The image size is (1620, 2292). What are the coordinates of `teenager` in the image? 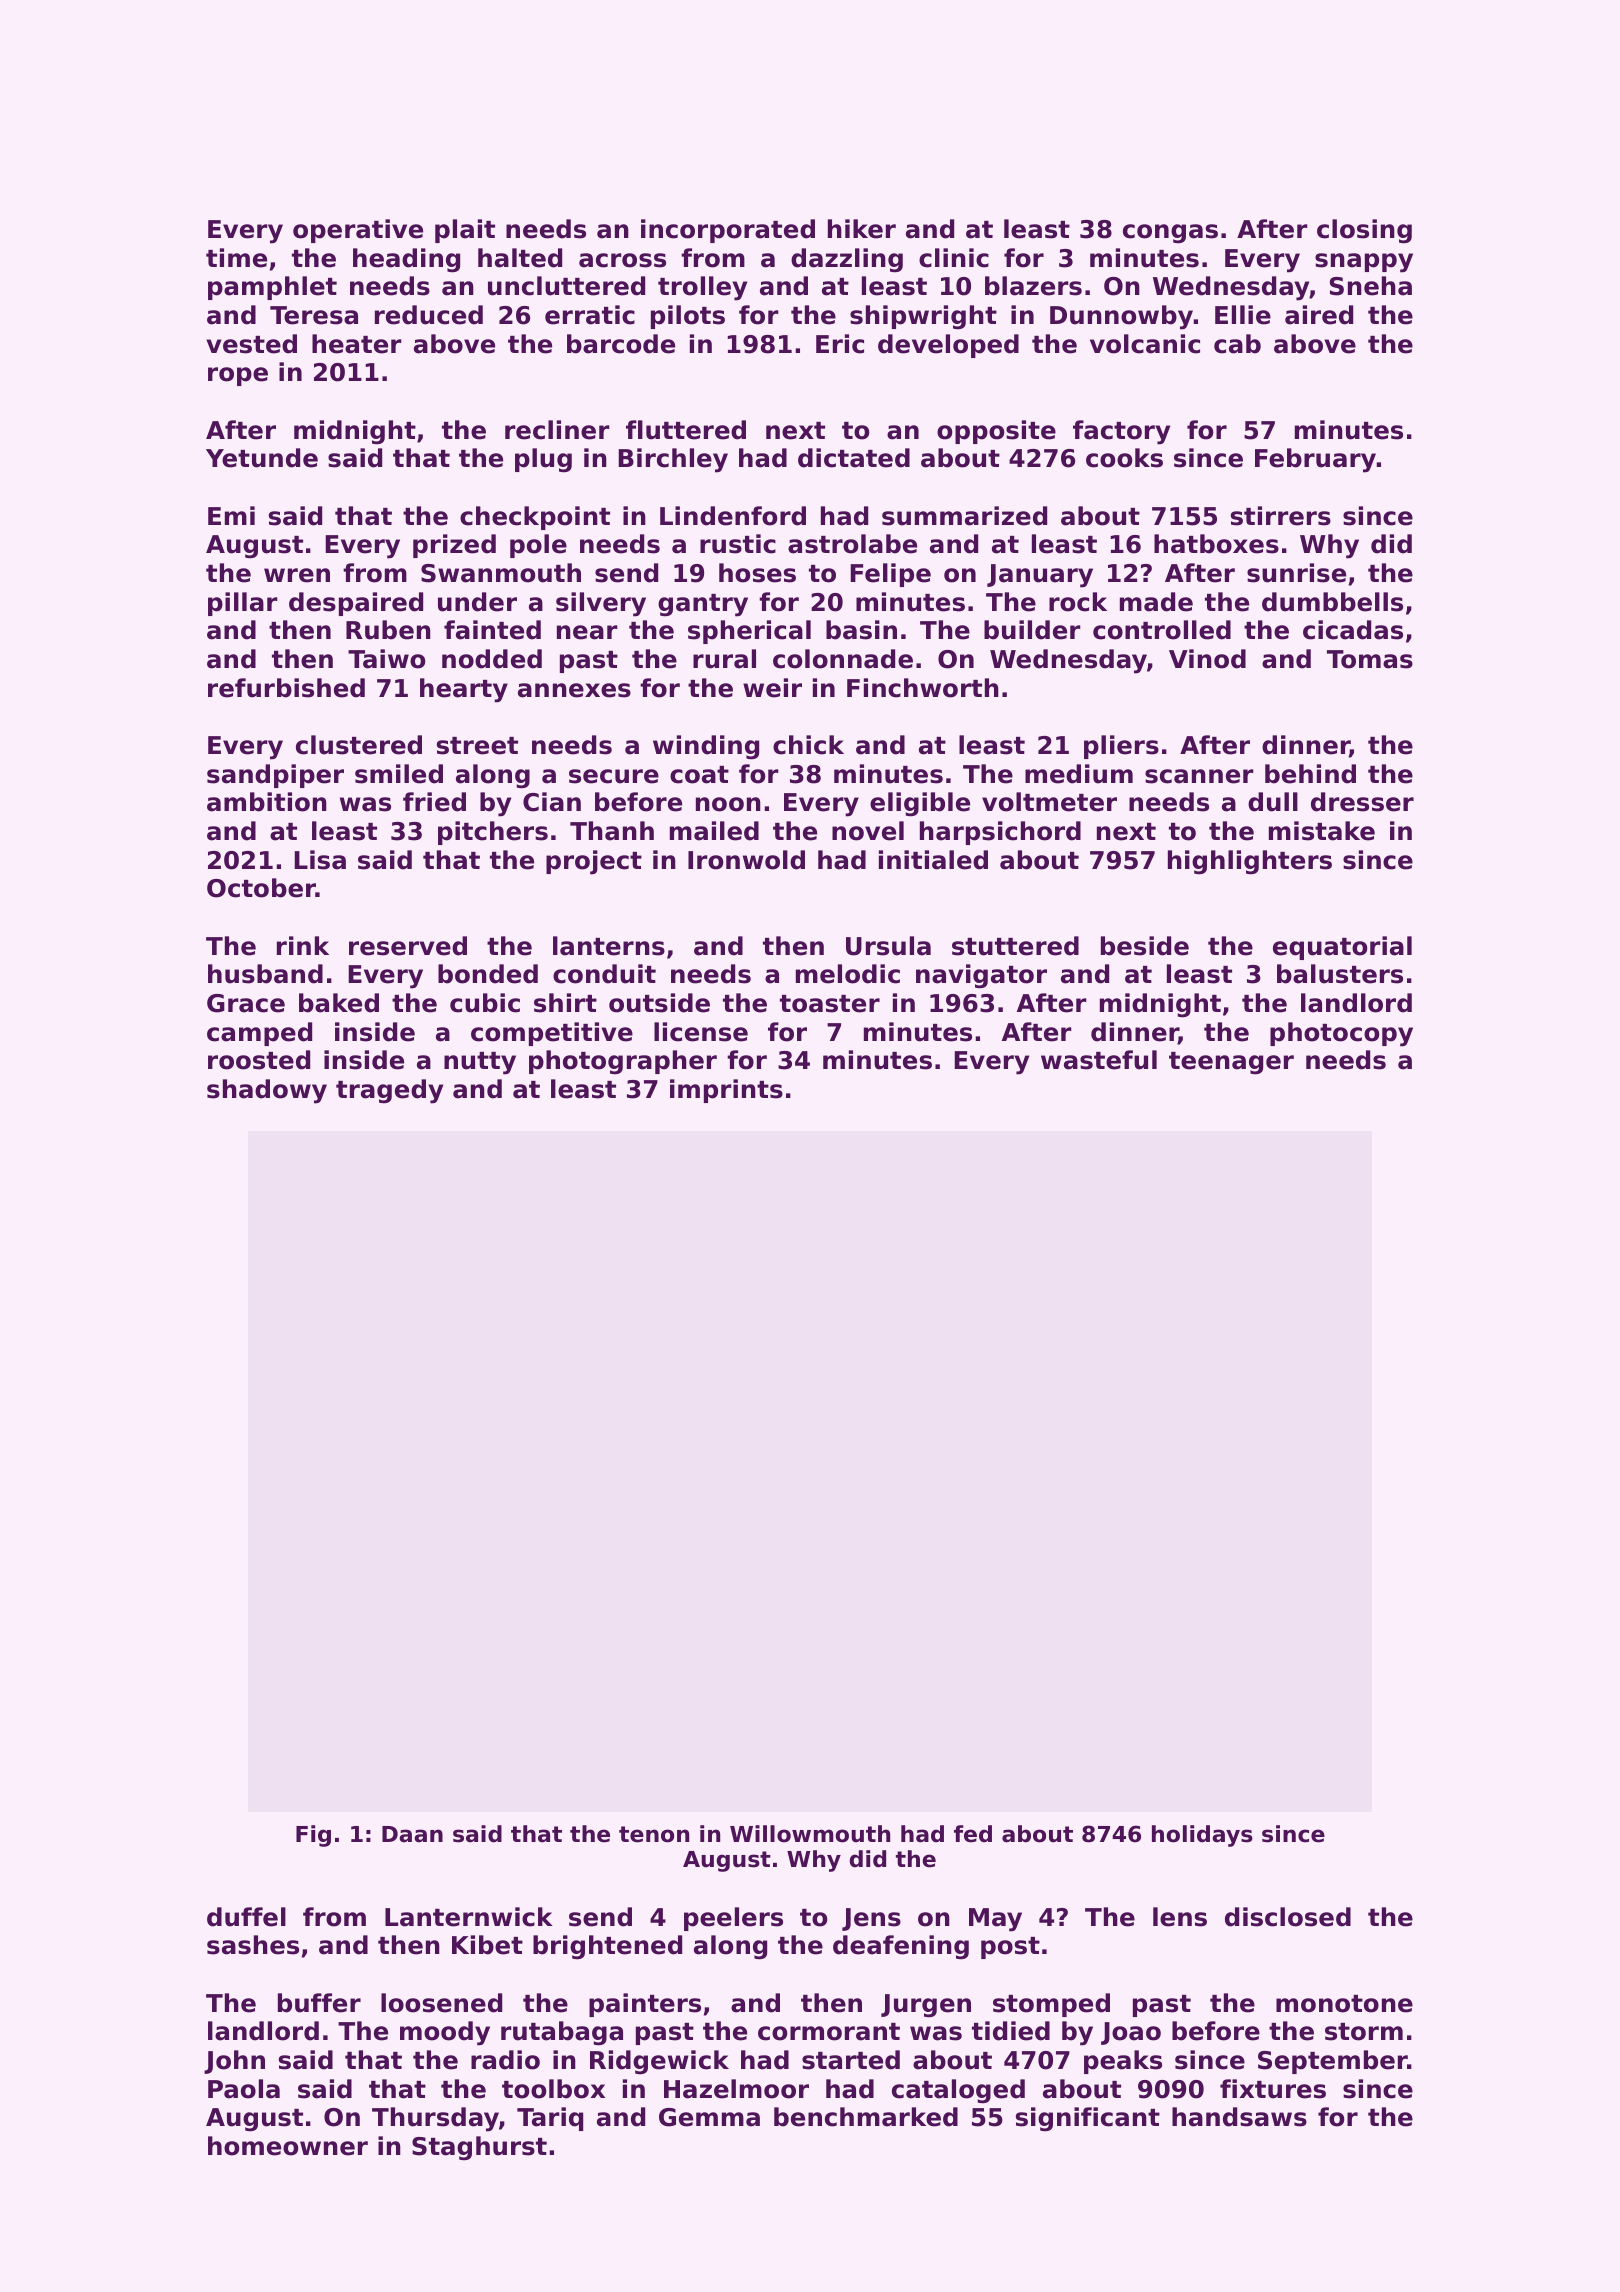 It's located at (1231, 1063).
